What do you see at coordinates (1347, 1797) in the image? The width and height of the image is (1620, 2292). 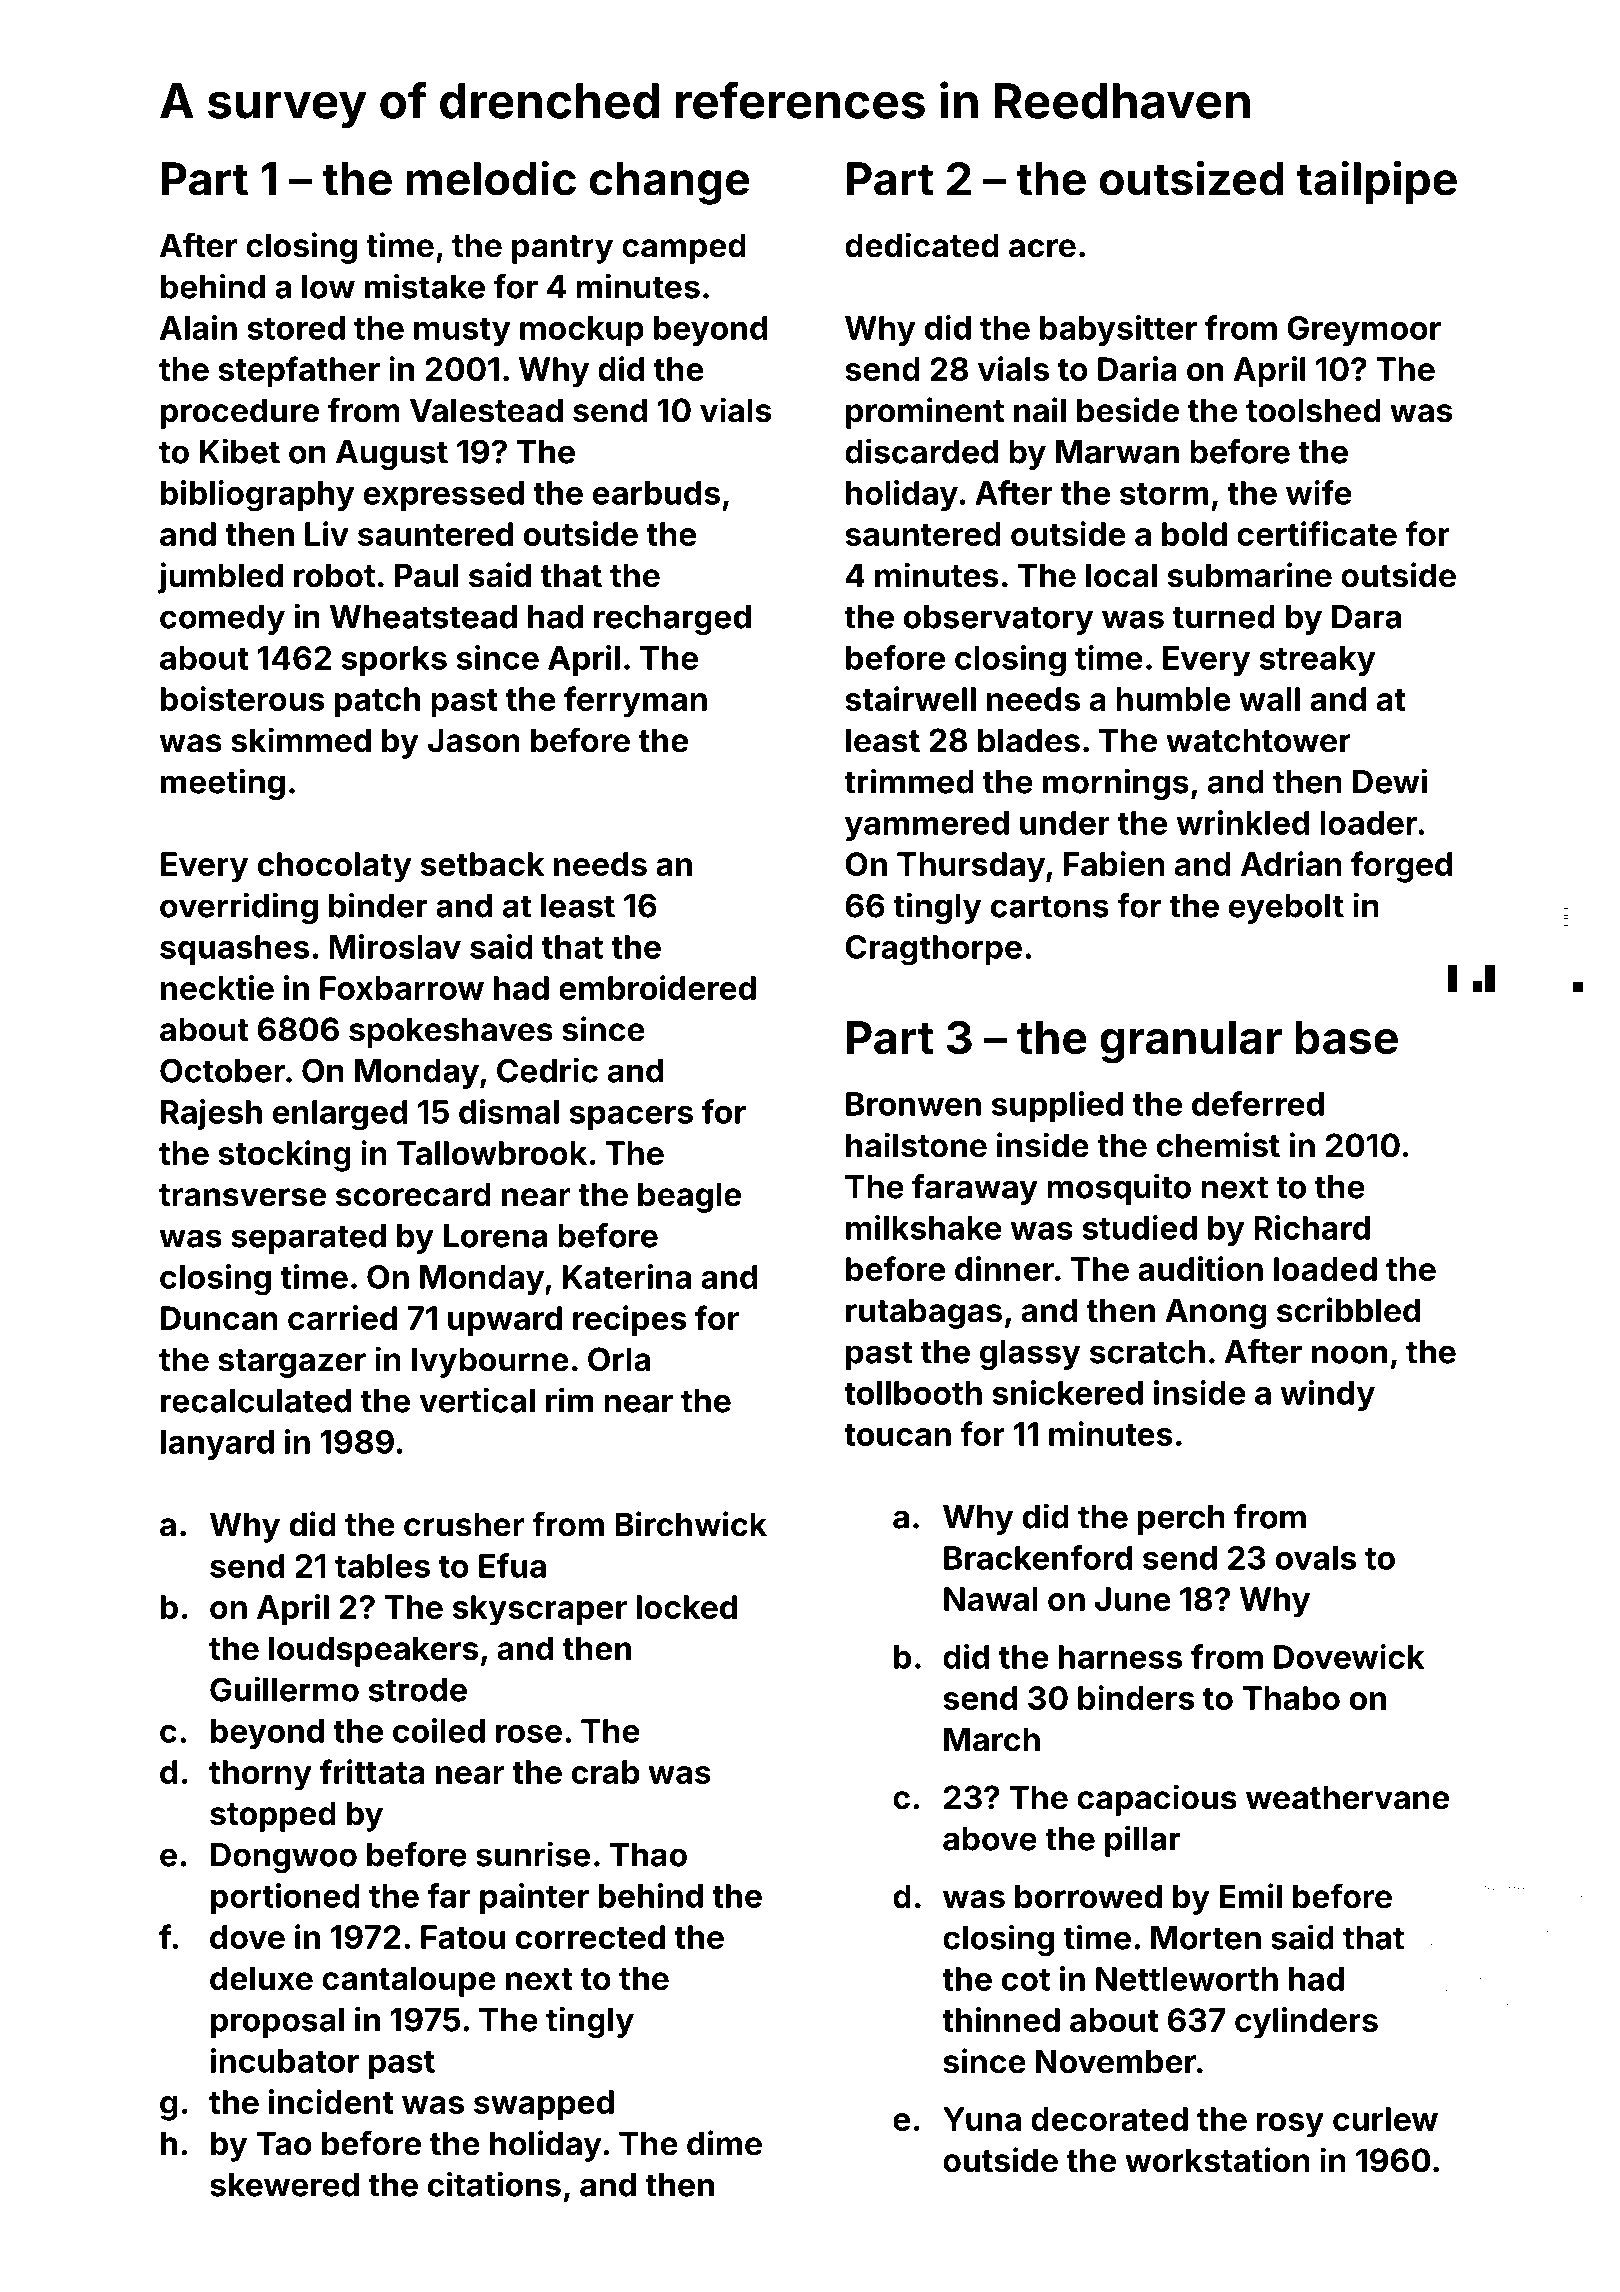 I see `weathervane` at bounding box center [1347, 1797].
